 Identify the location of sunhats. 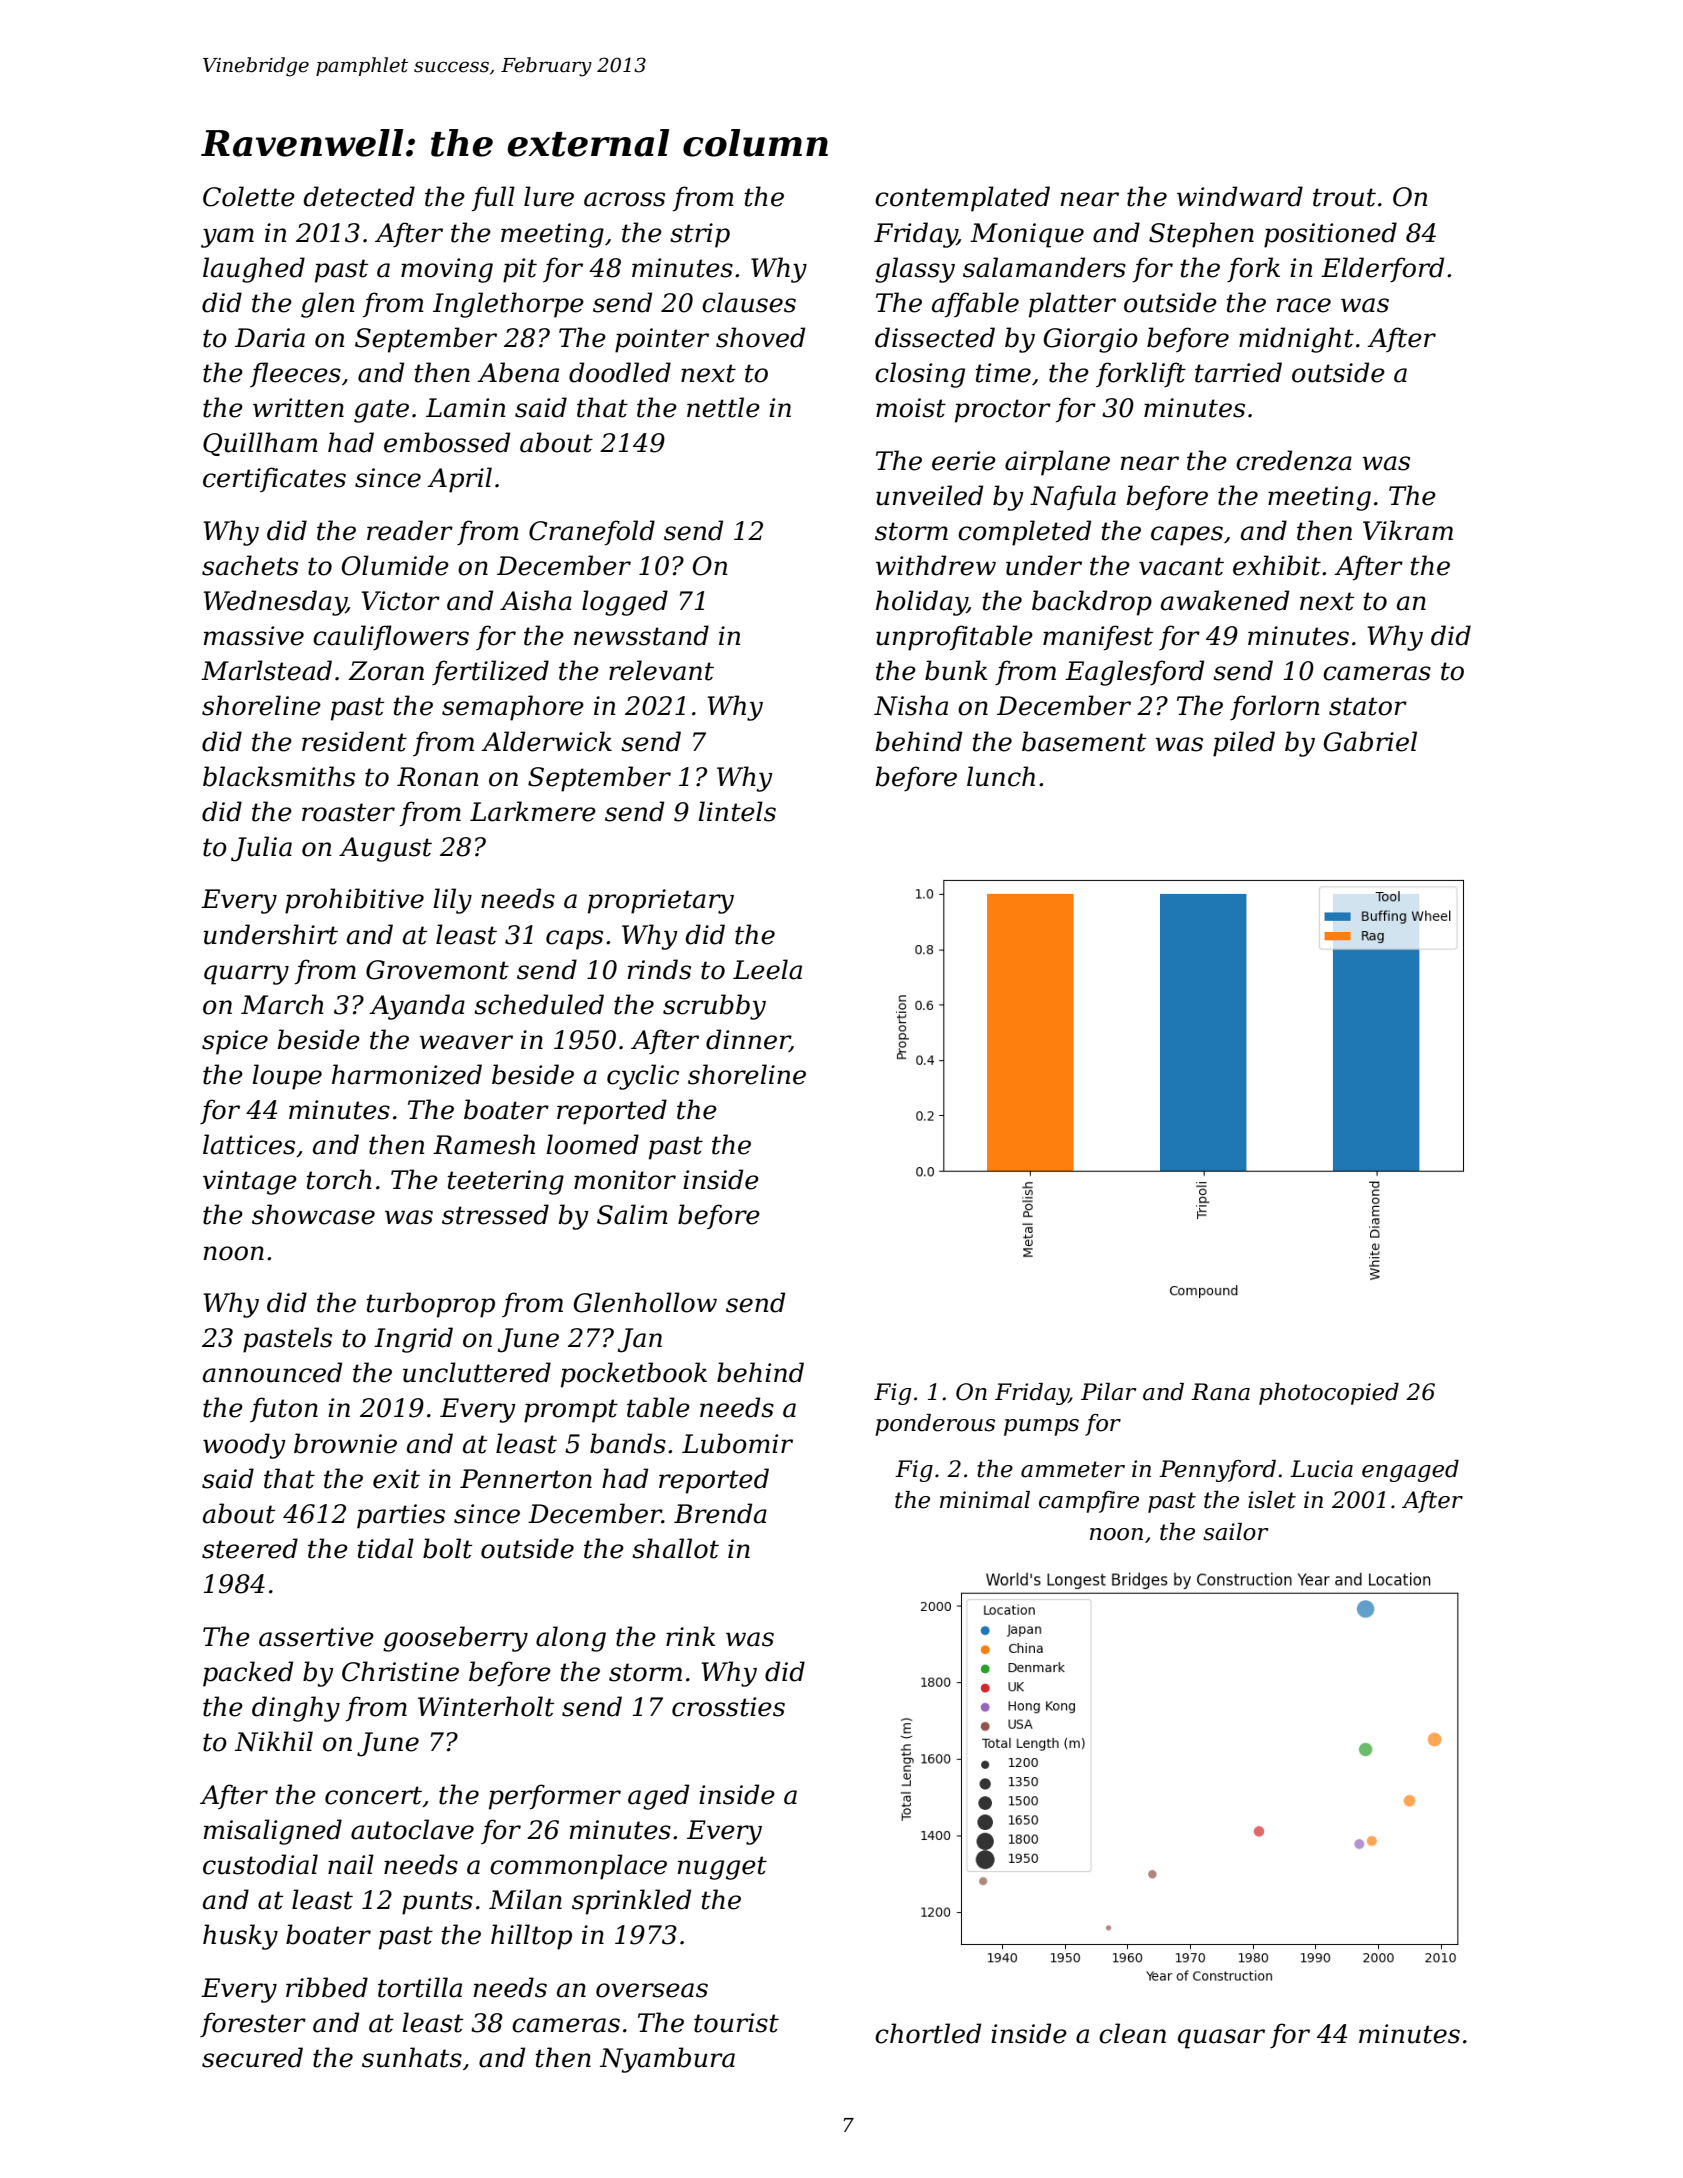
(412, 2057).
